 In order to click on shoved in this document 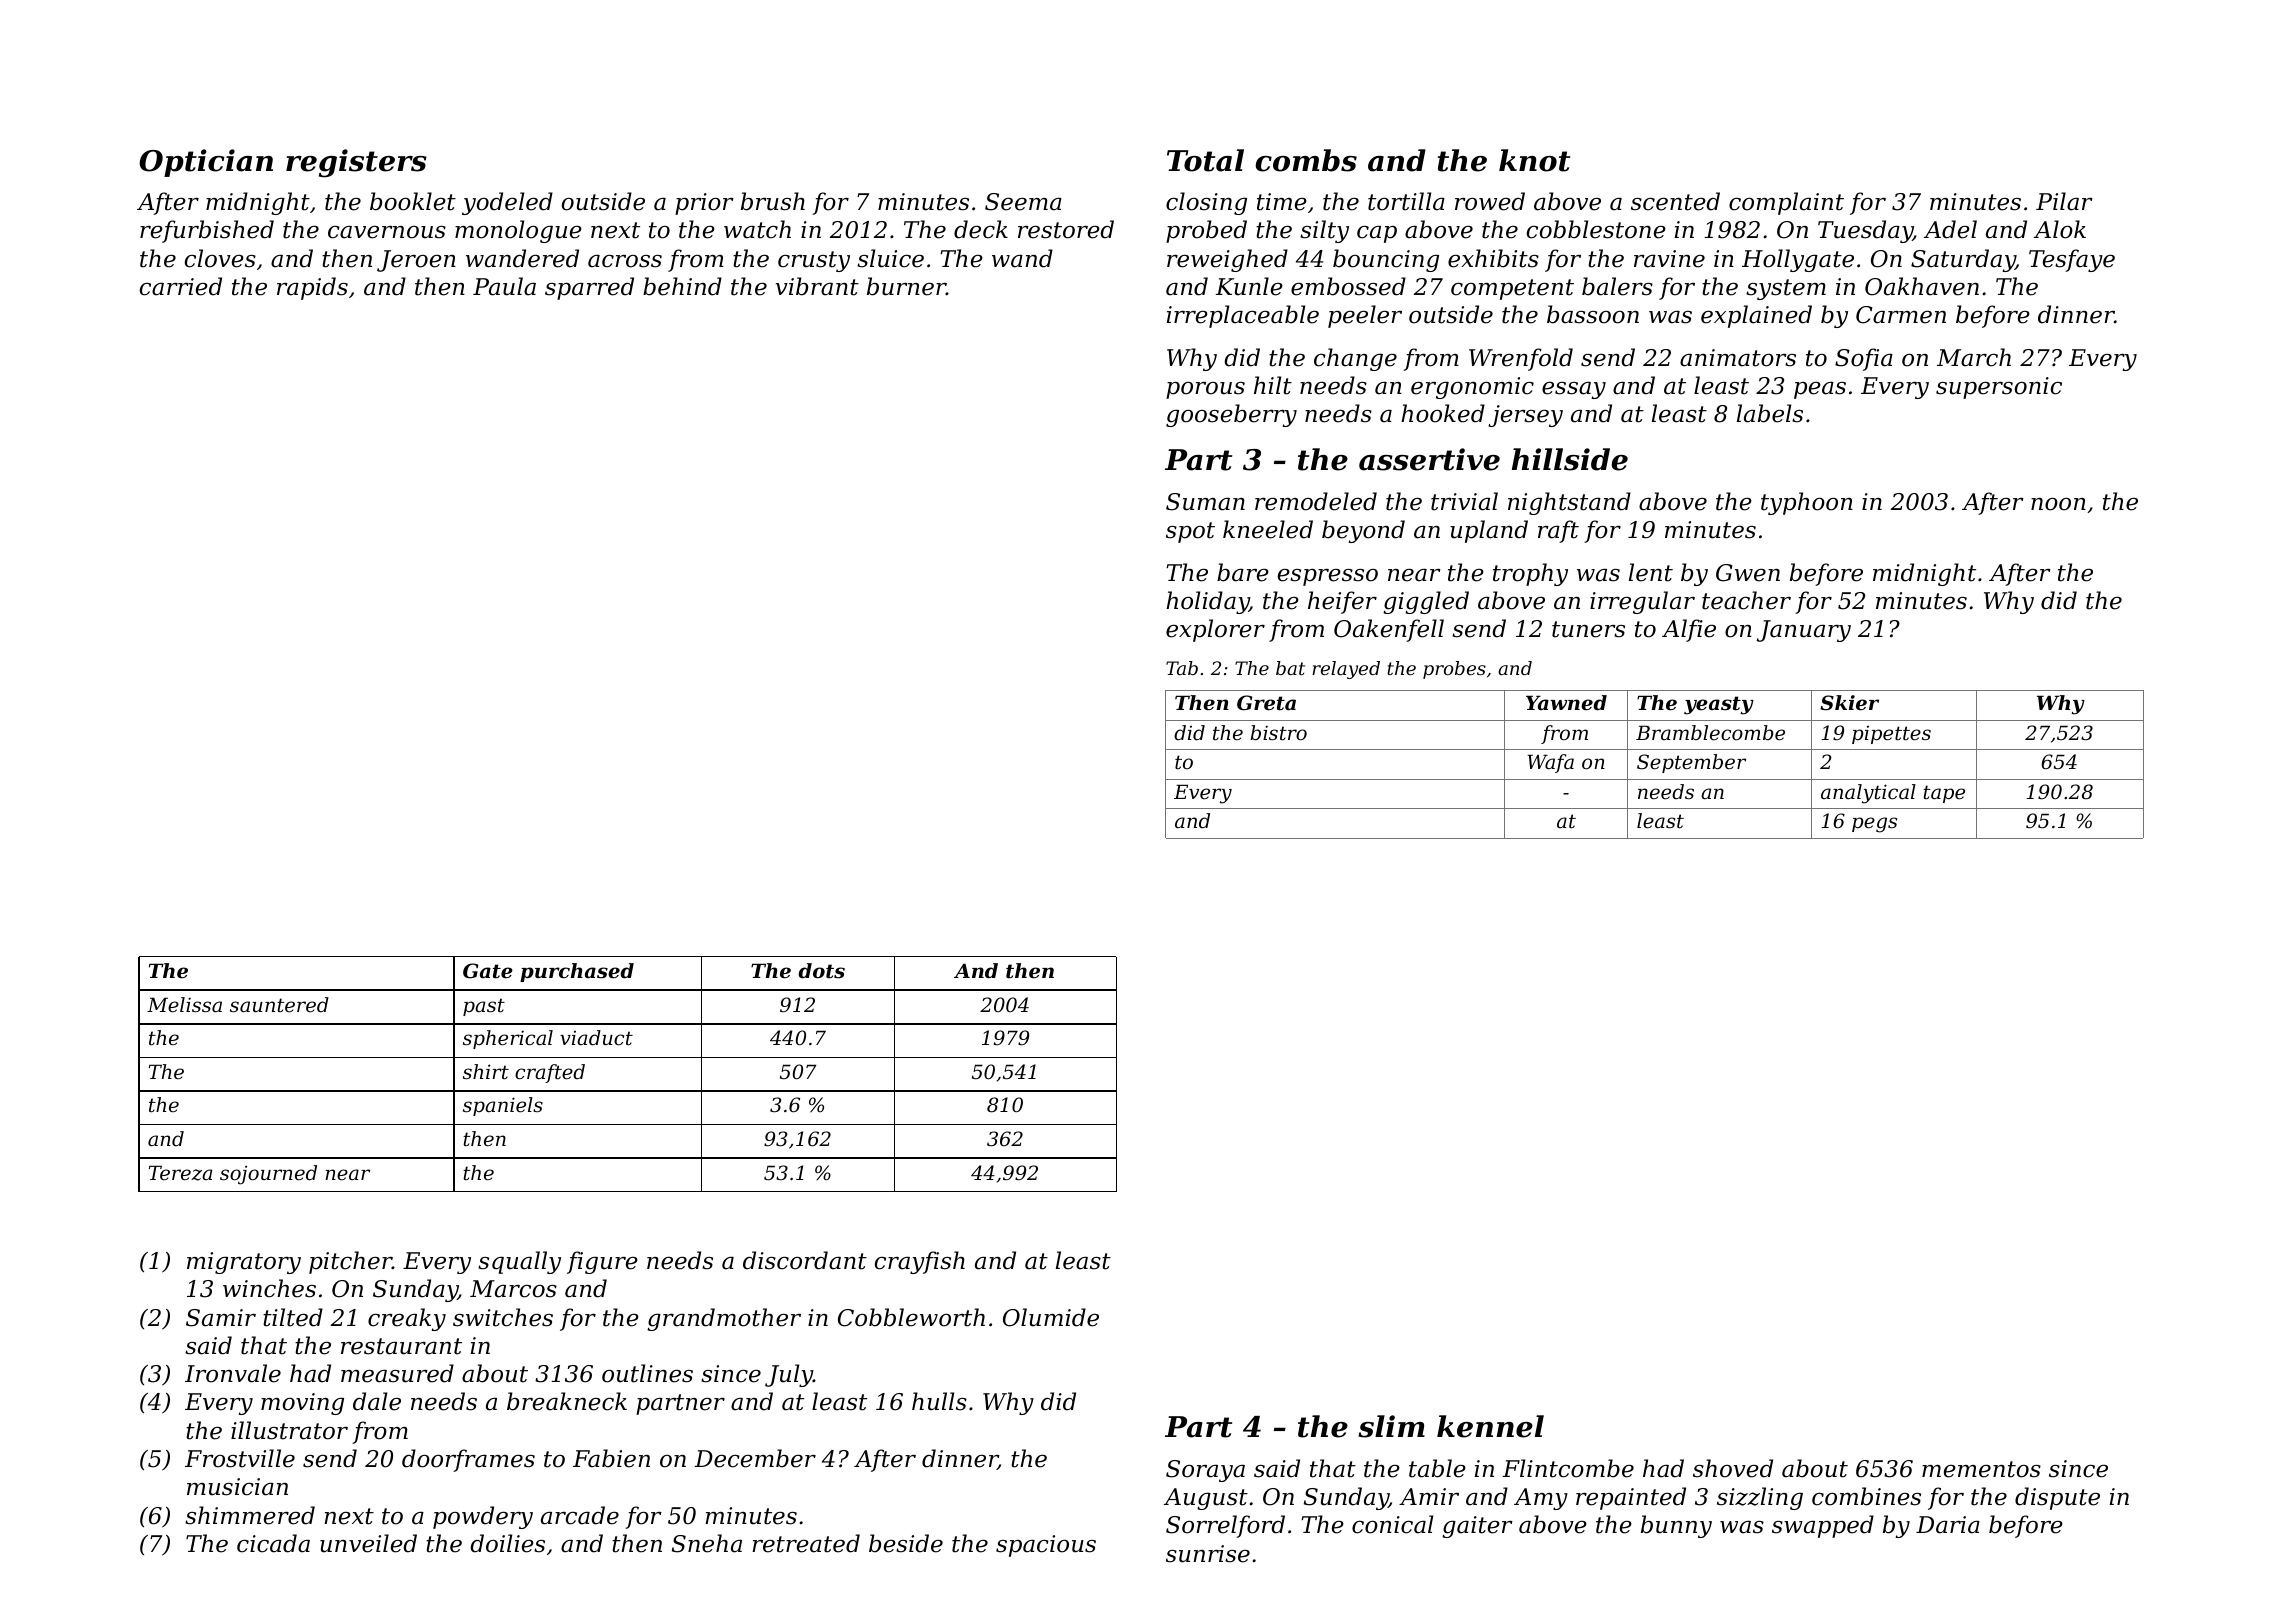, I will do `click(1733, 1468)`.
